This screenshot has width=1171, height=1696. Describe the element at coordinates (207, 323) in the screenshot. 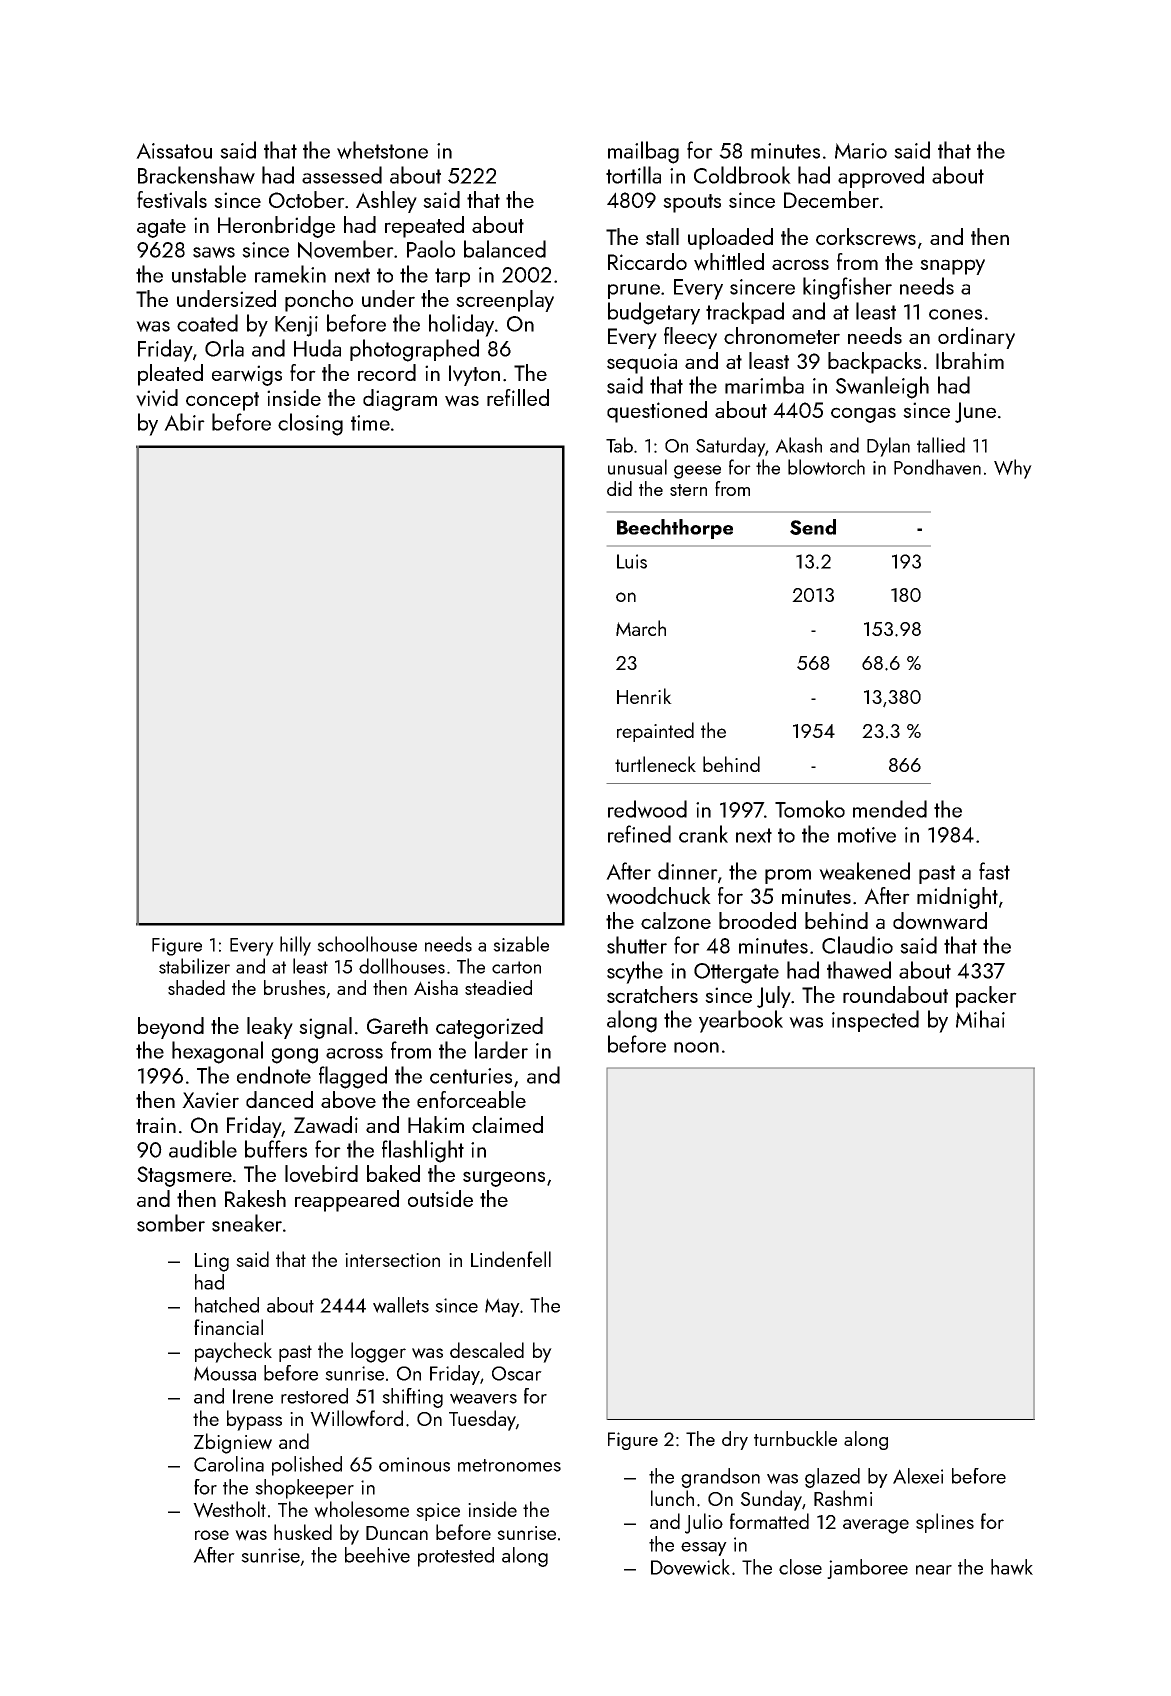

I see `coated` at that location.
